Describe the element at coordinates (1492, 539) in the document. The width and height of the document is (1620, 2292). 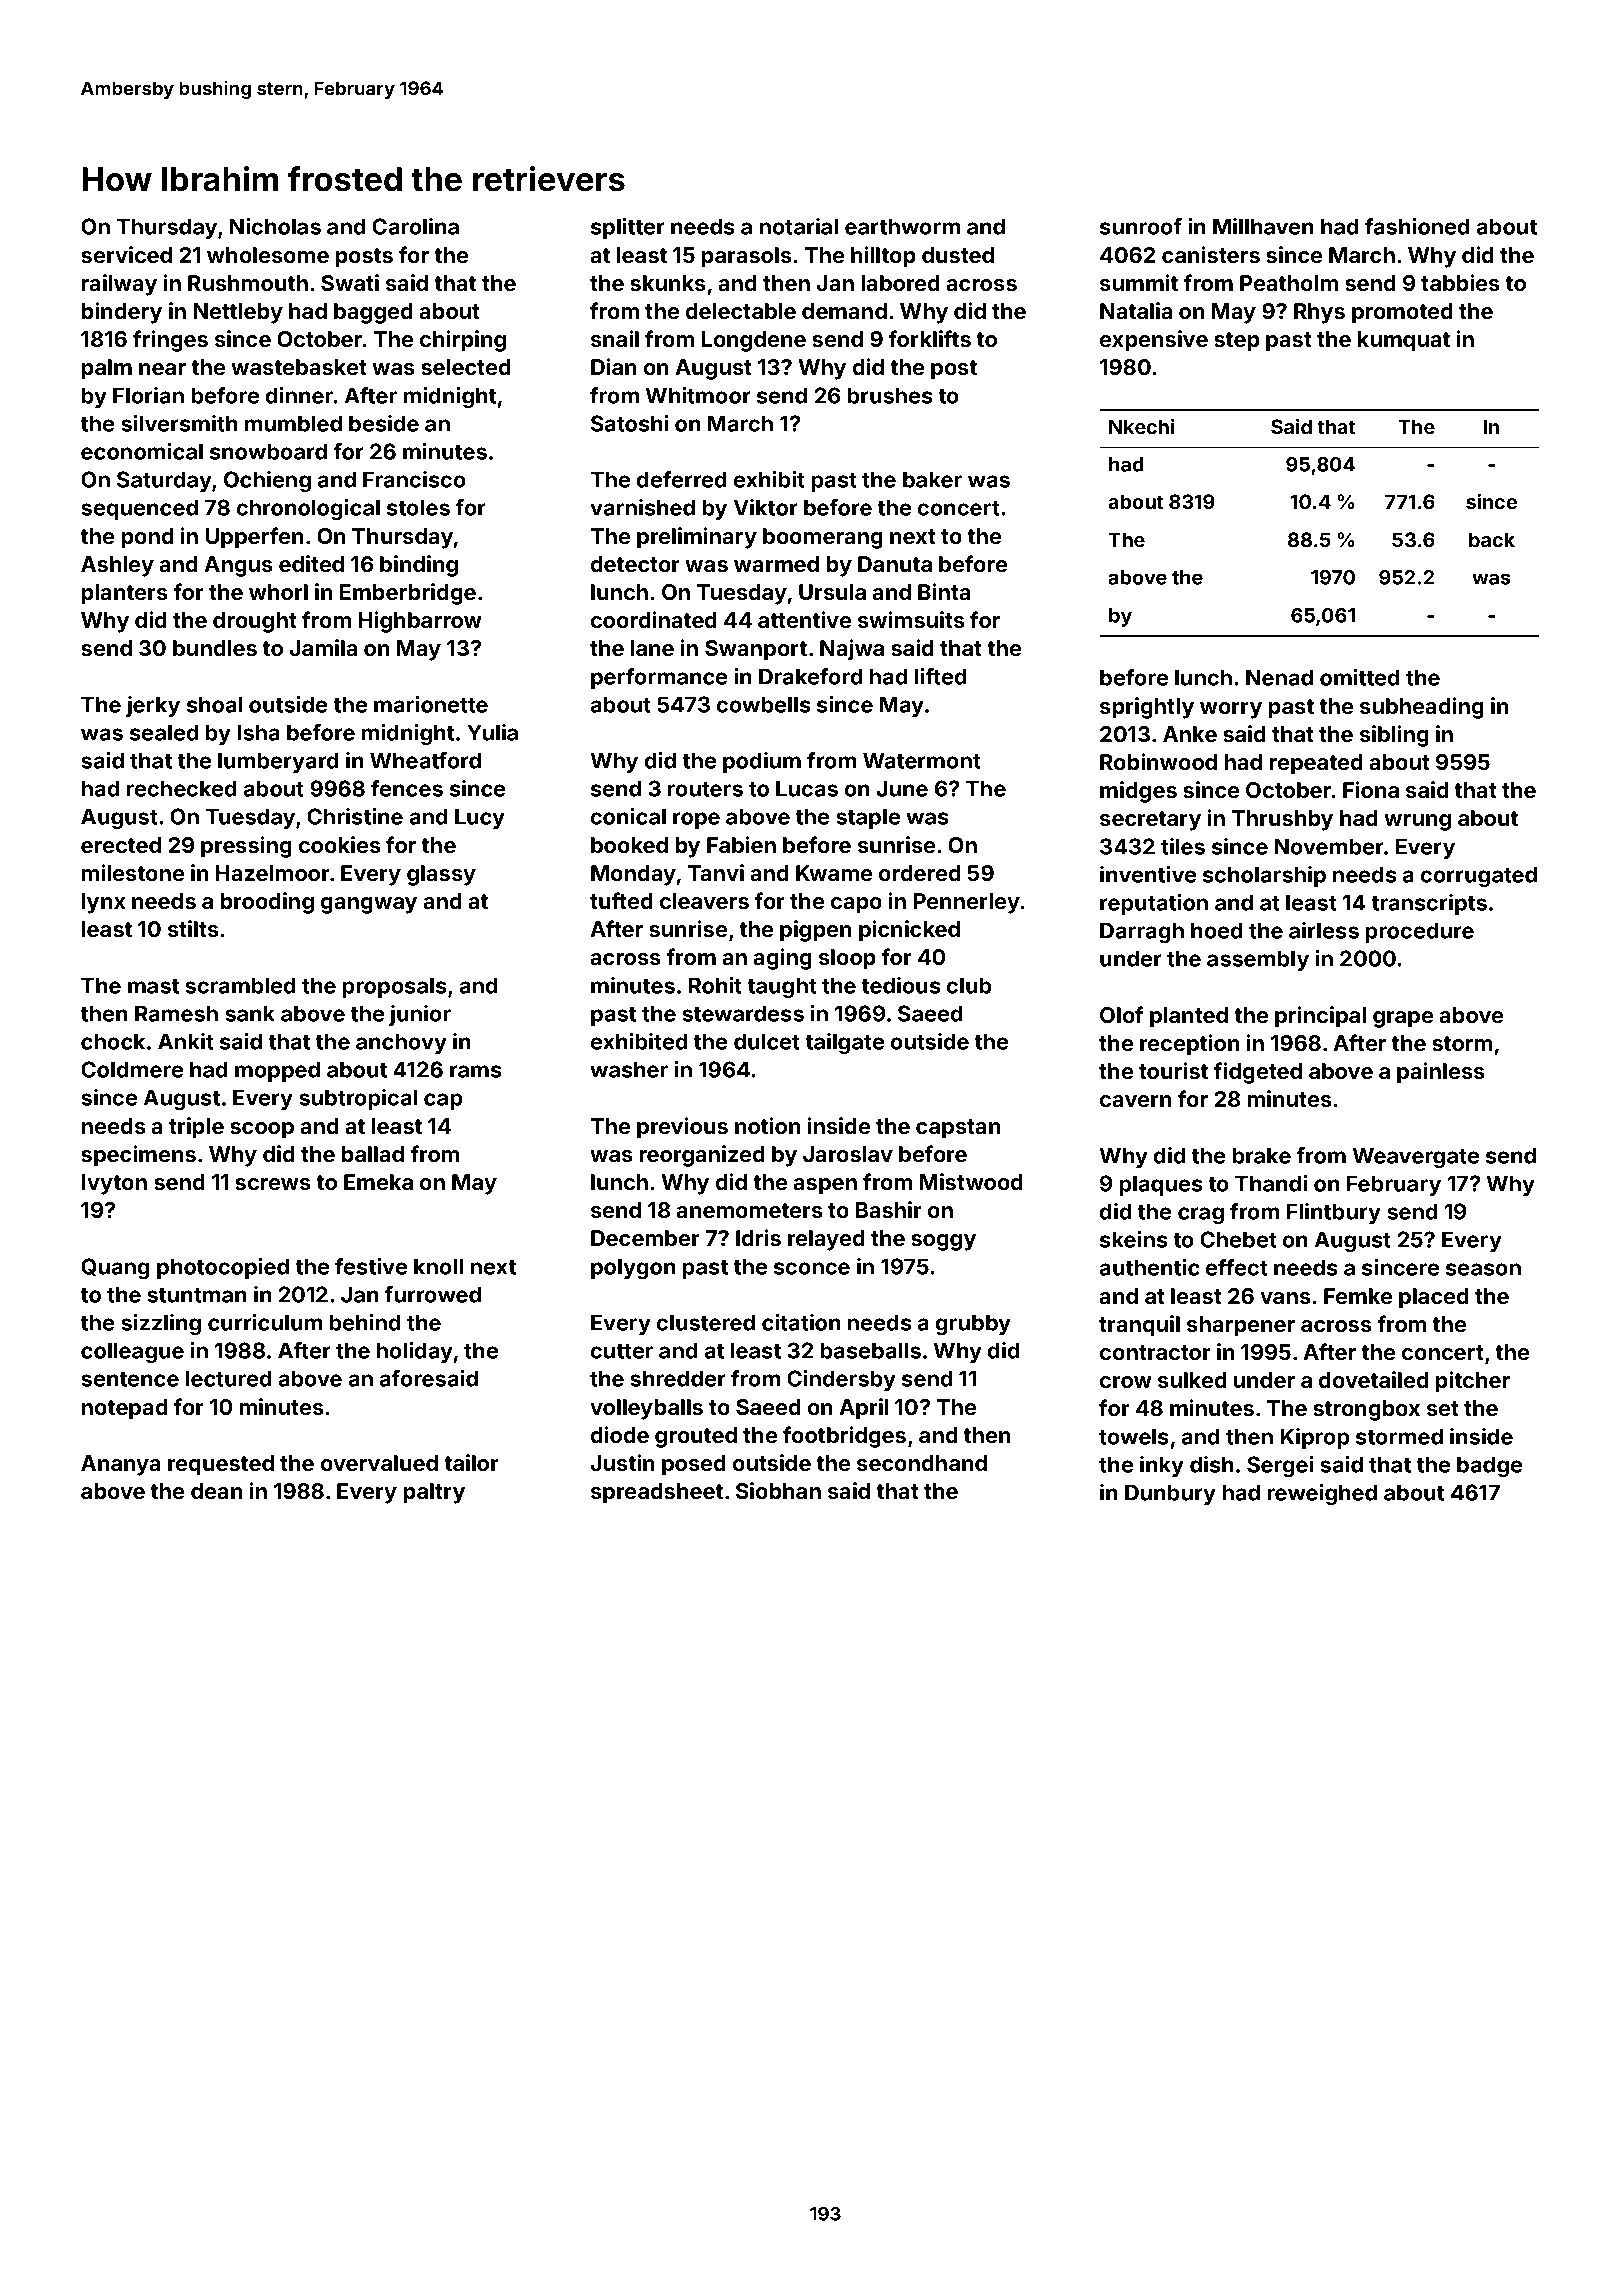
I see `back` at that location.
